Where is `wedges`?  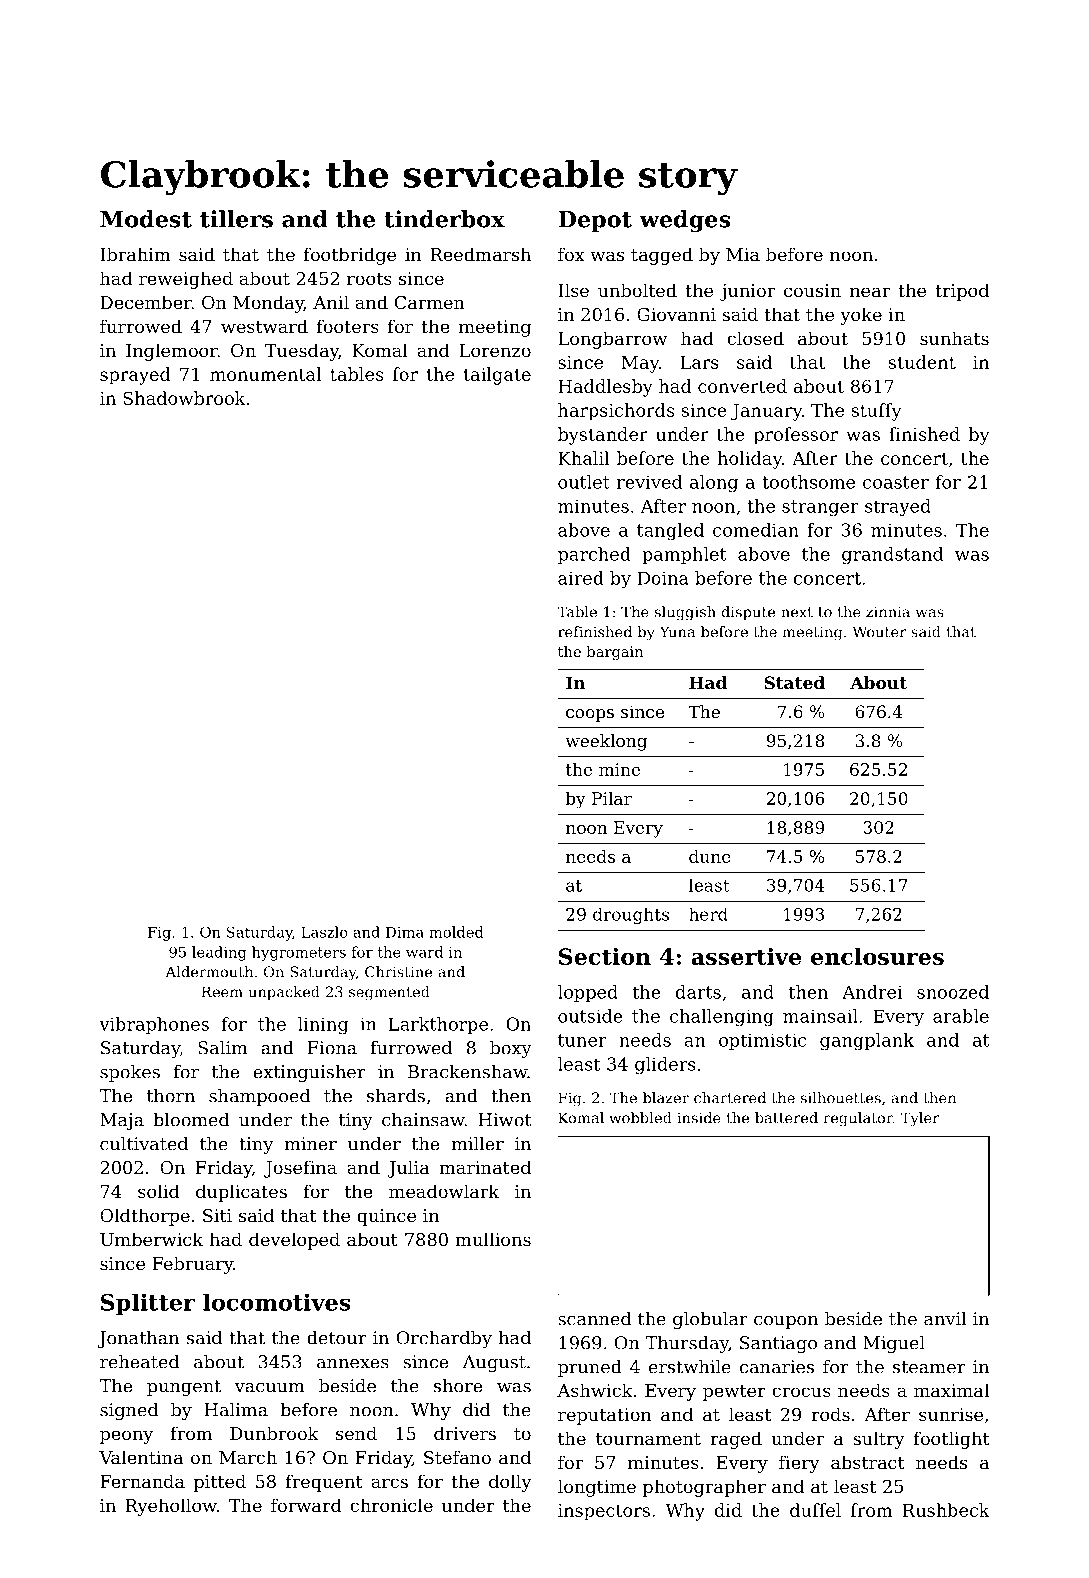
wedges is located at coordinates (684, 221).
